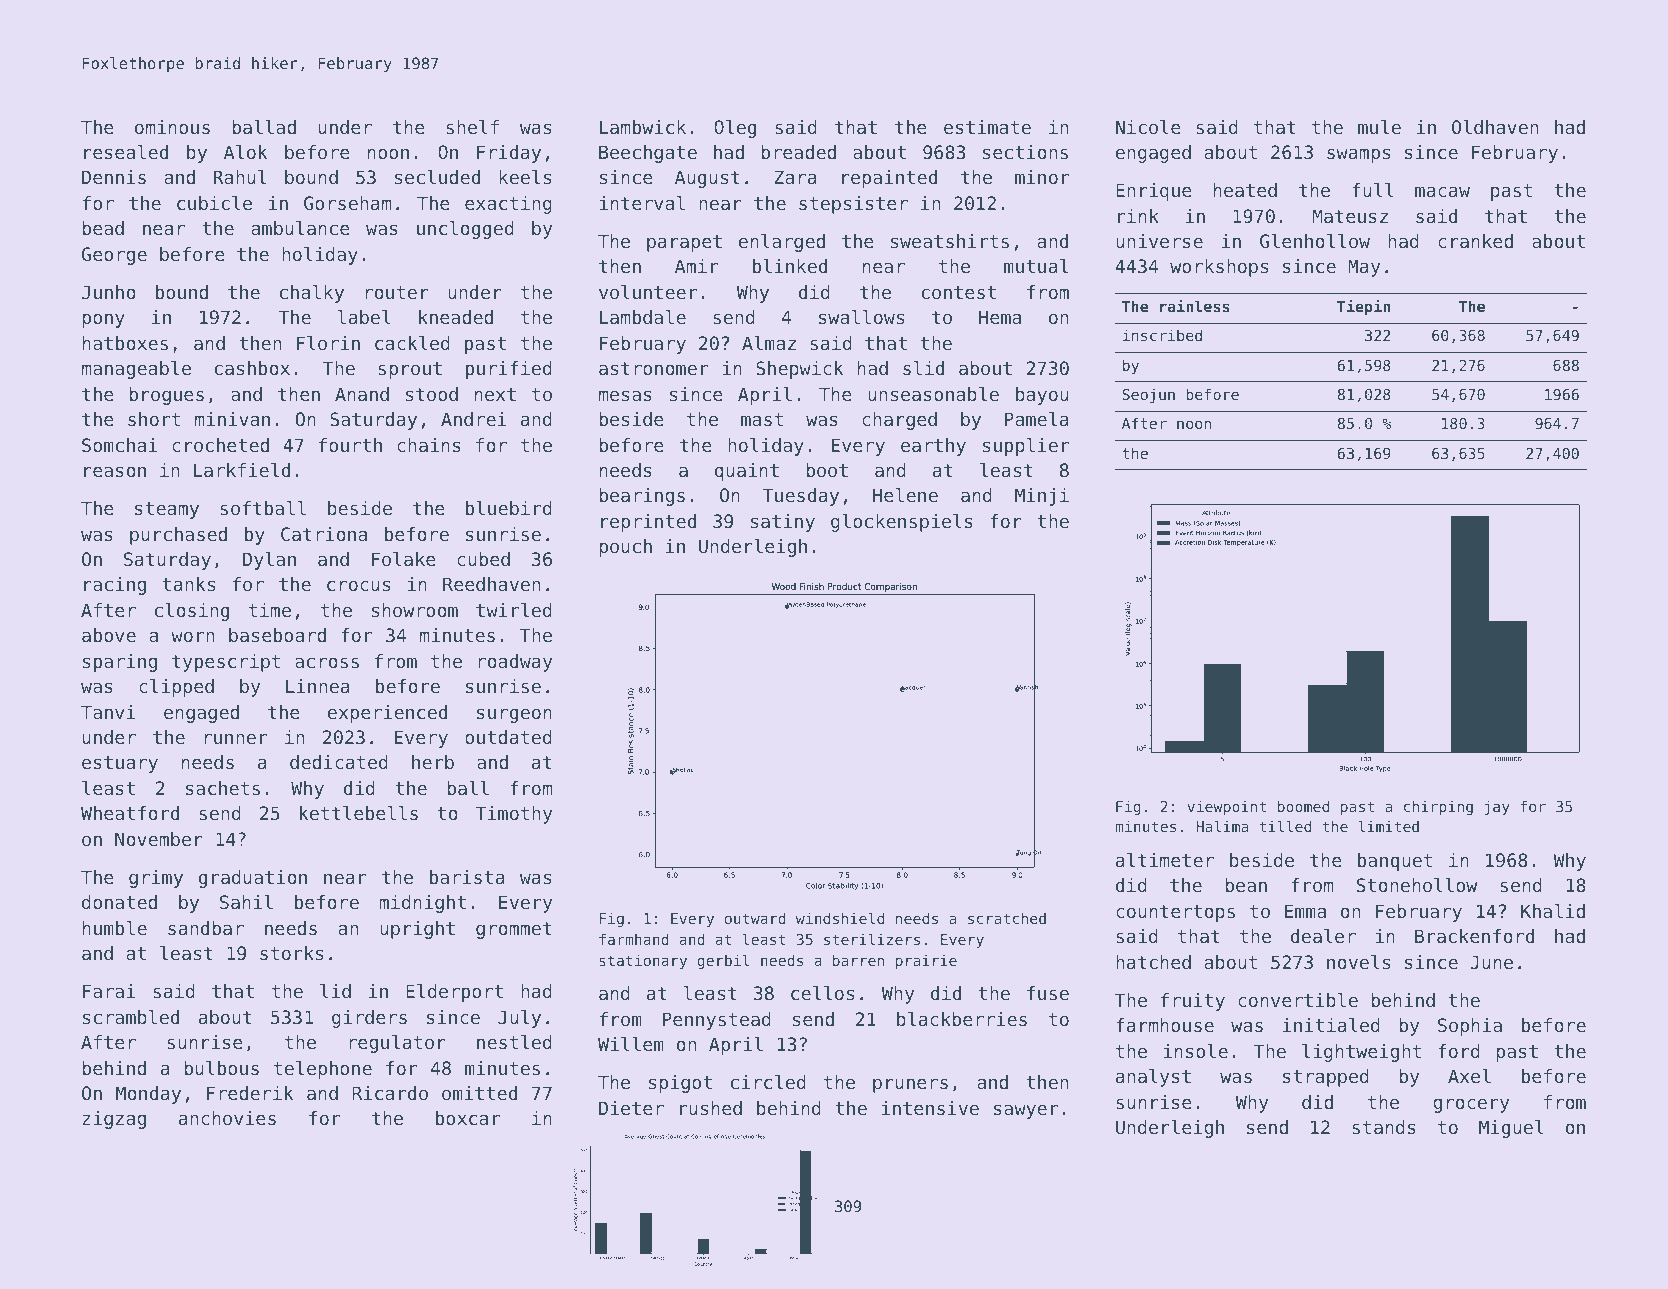 Image resolution: width=1668 pixels, height=1289 pixels. Describe the element at coordinates (1042, 497) in the image. I see `Minji` at that location.
